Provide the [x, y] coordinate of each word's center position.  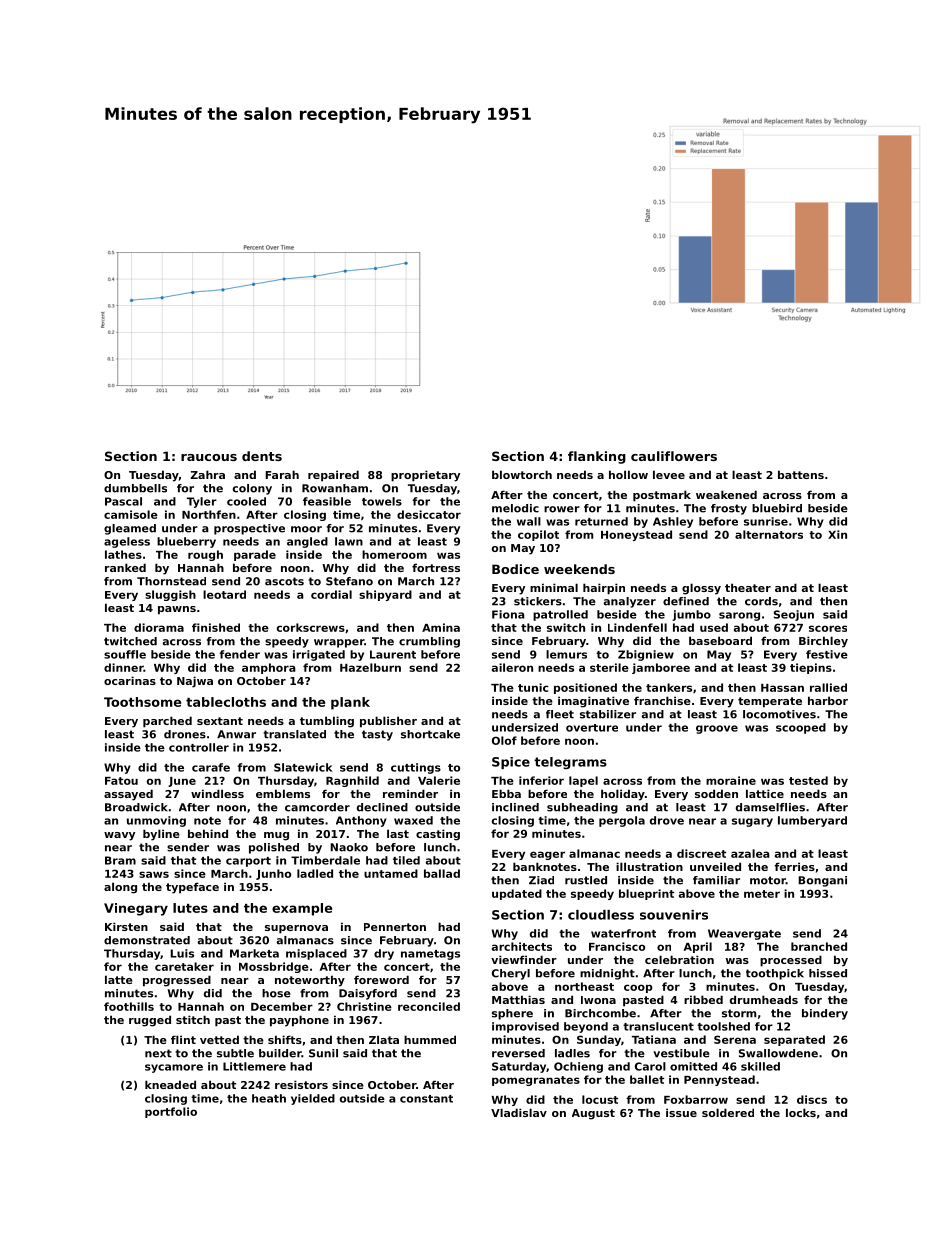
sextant [220, 721]
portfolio [171, 1112]
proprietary [425, 476]
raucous [209, 457]
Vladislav [519, 1112]
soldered [728, 1112]
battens [801, 474]
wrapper [339, 643]
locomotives [779, 714]
